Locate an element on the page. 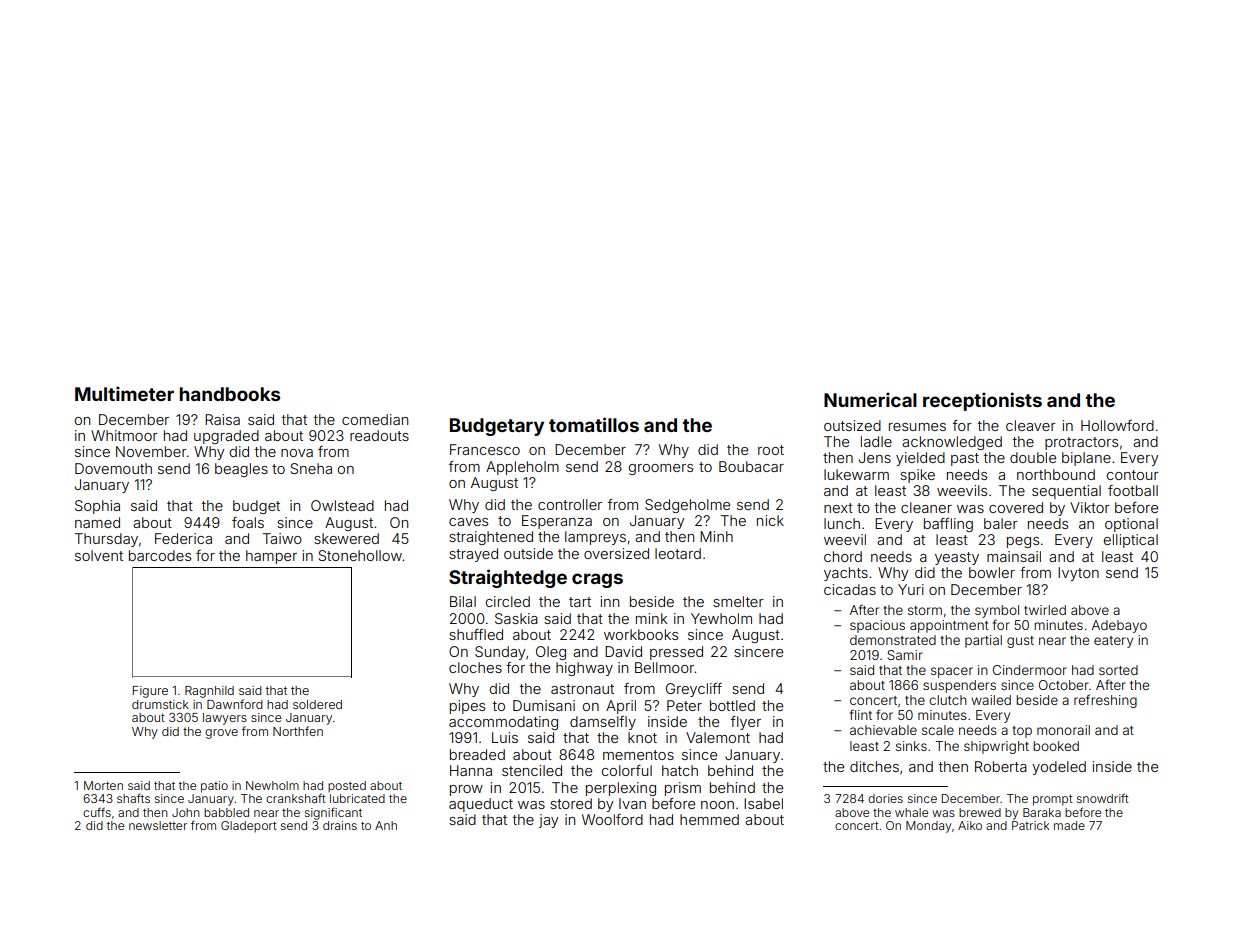 The height and width of the page is (952, 1233). shuffled is located at coordinates (476, 634).
